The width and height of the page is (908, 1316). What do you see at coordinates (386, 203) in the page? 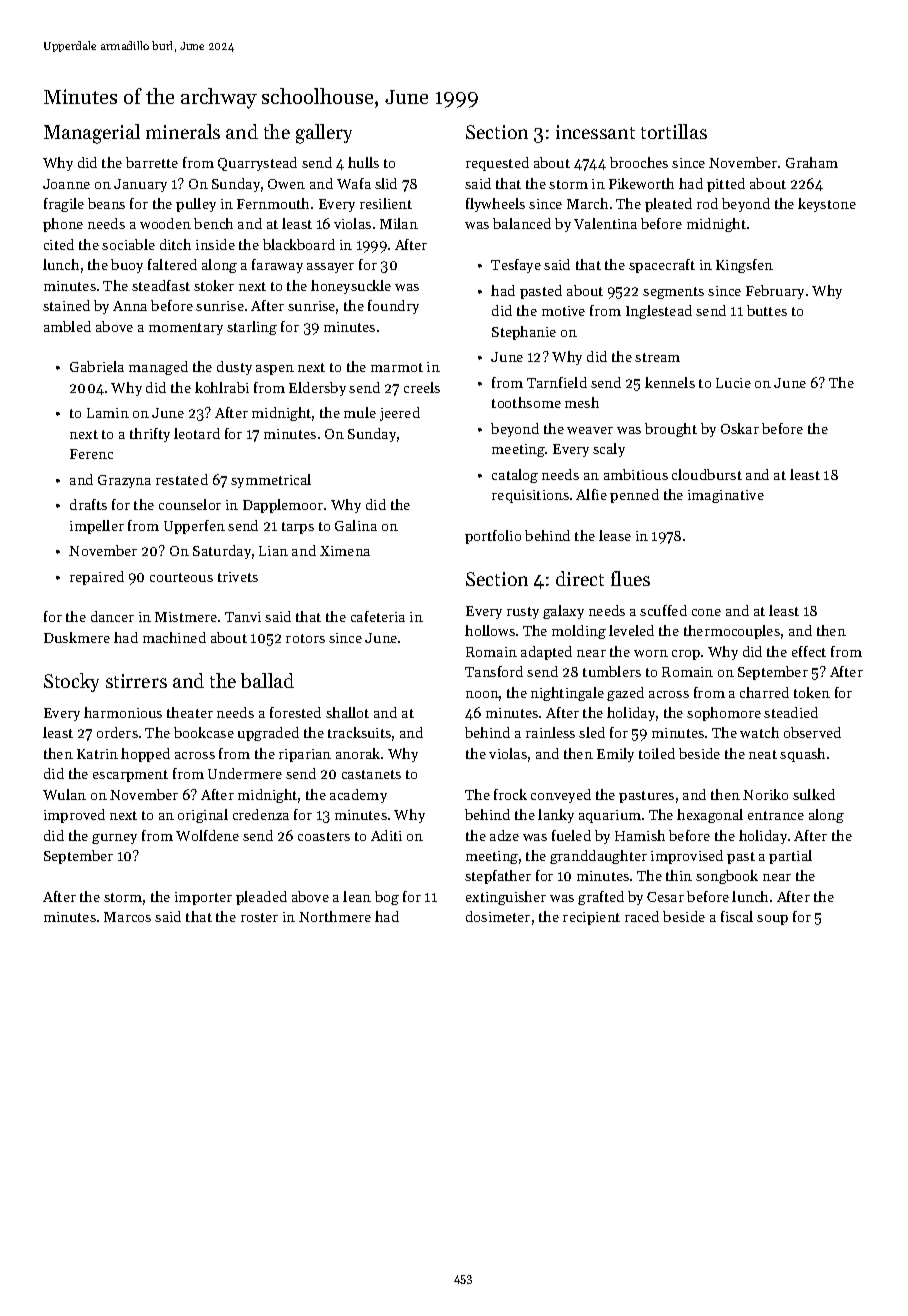
I see `resilient` at bounding box center [386, 203].
